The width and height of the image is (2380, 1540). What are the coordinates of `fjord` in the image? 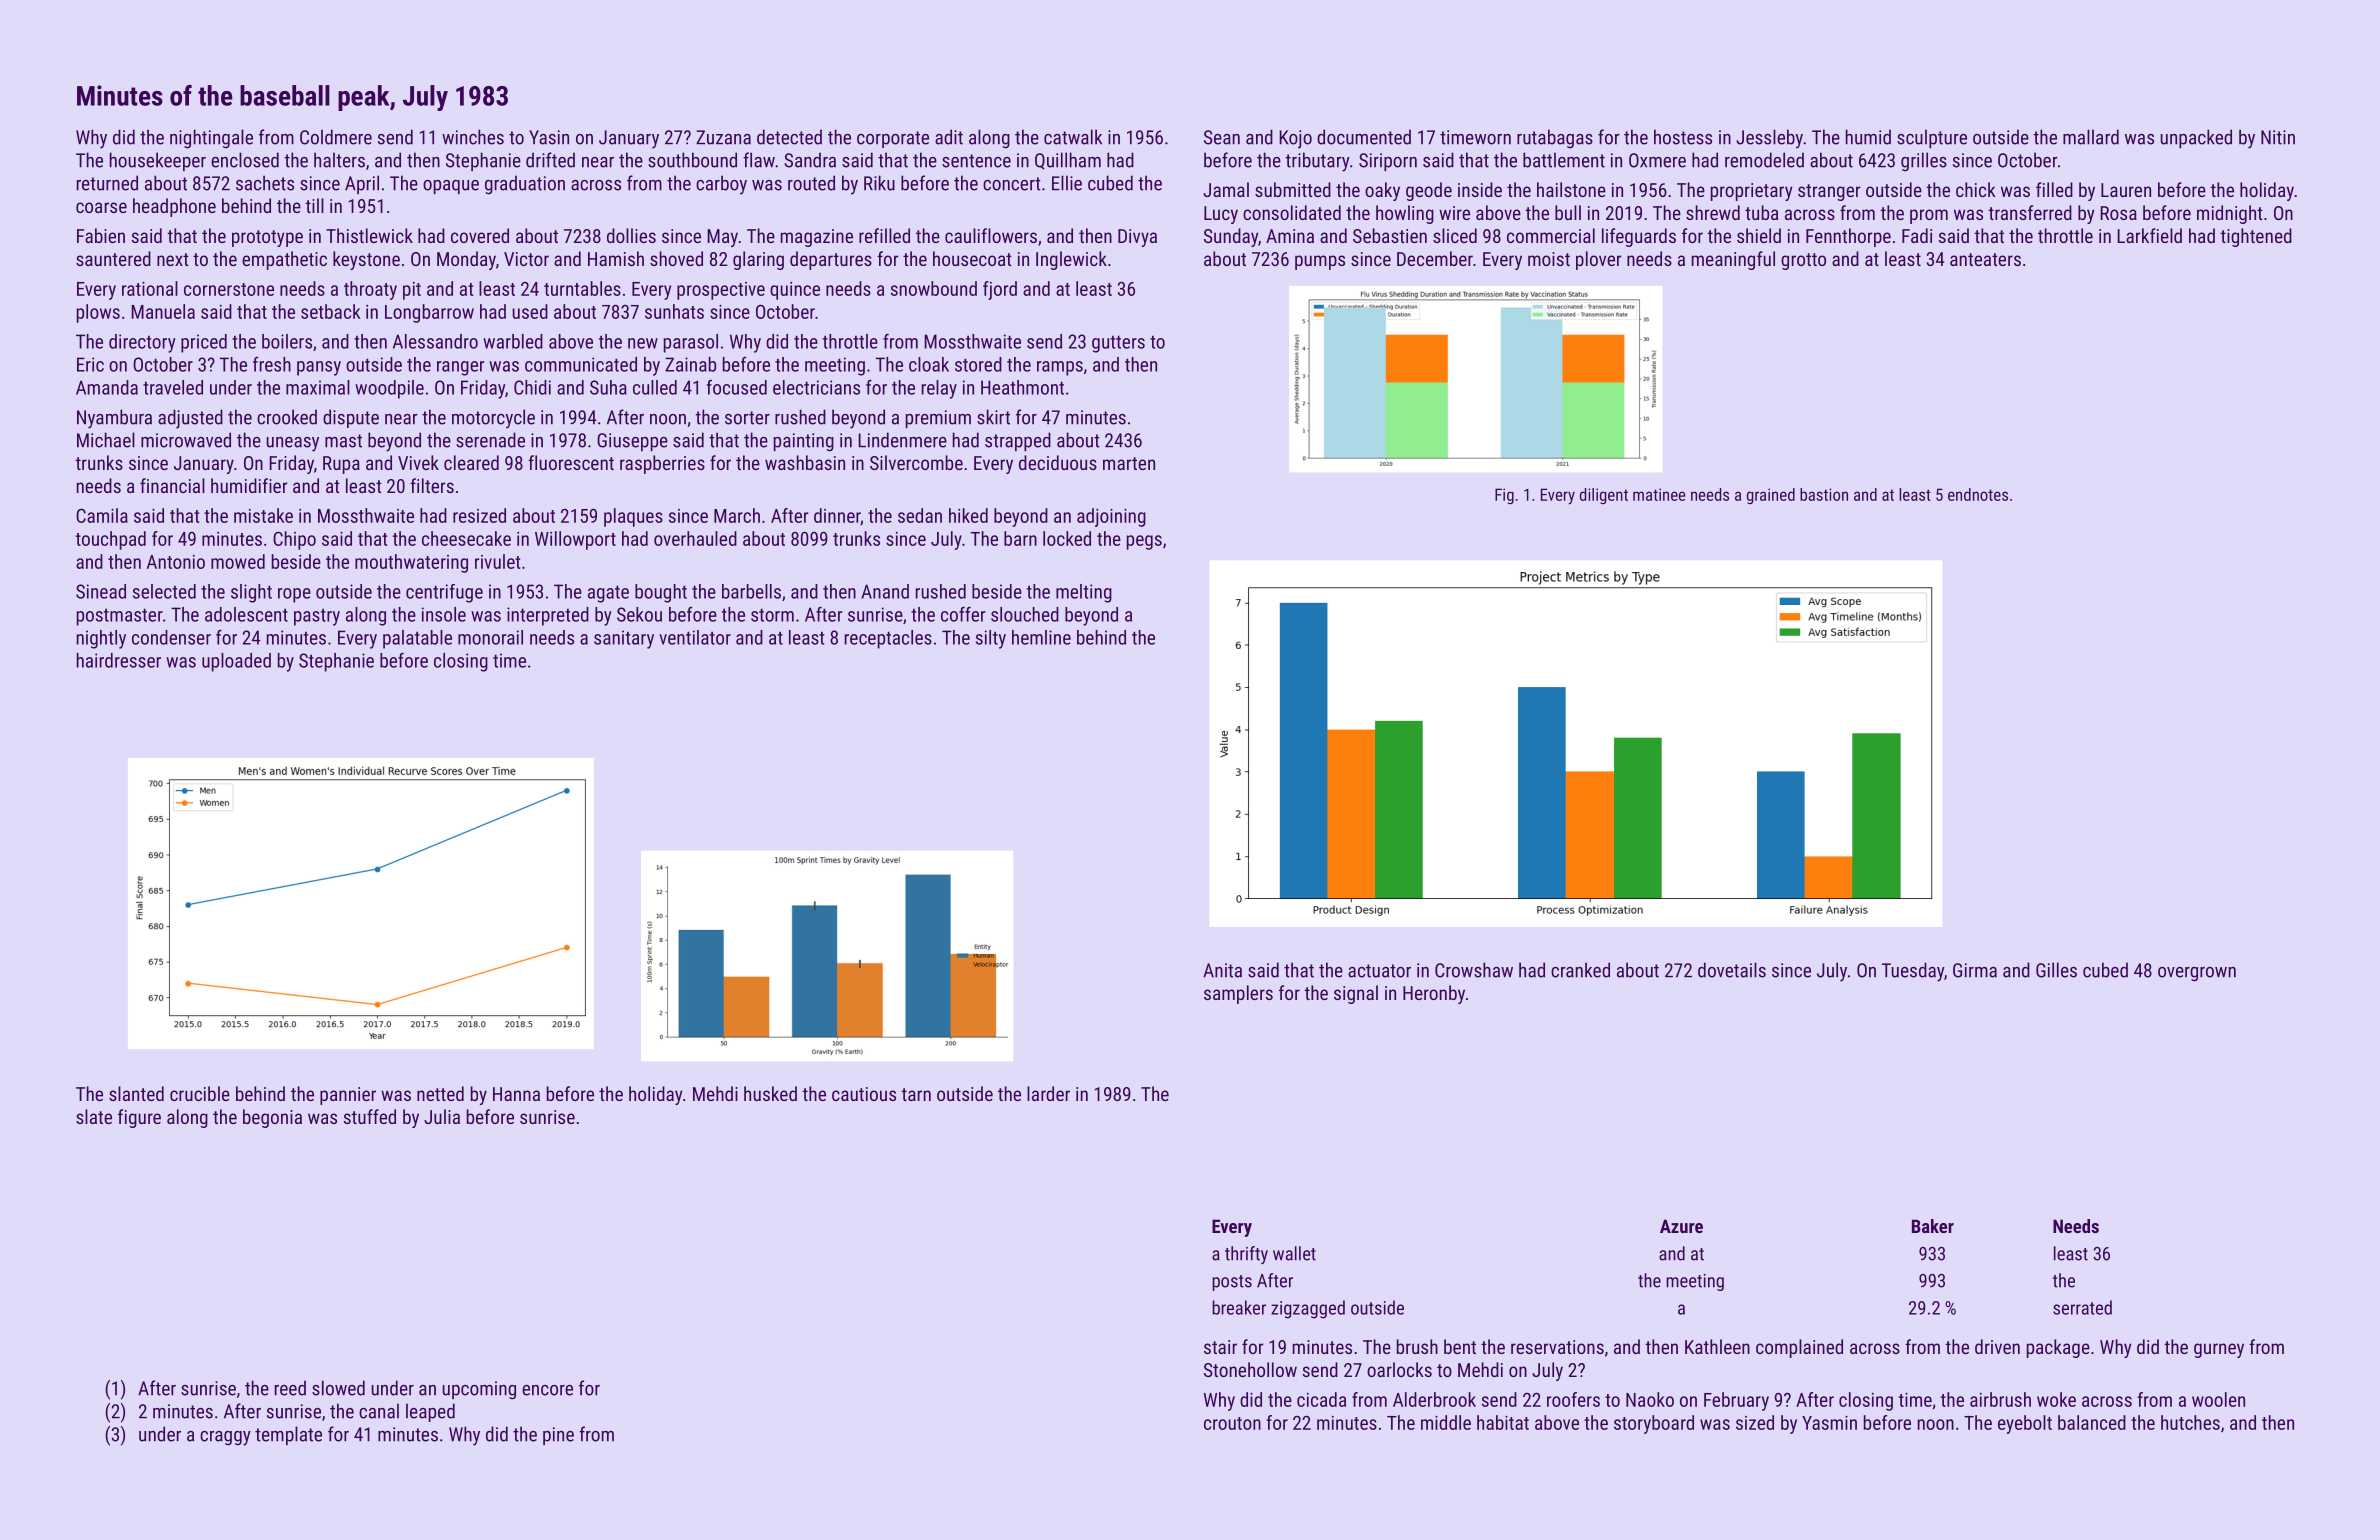 It's located at (1000, 290).
